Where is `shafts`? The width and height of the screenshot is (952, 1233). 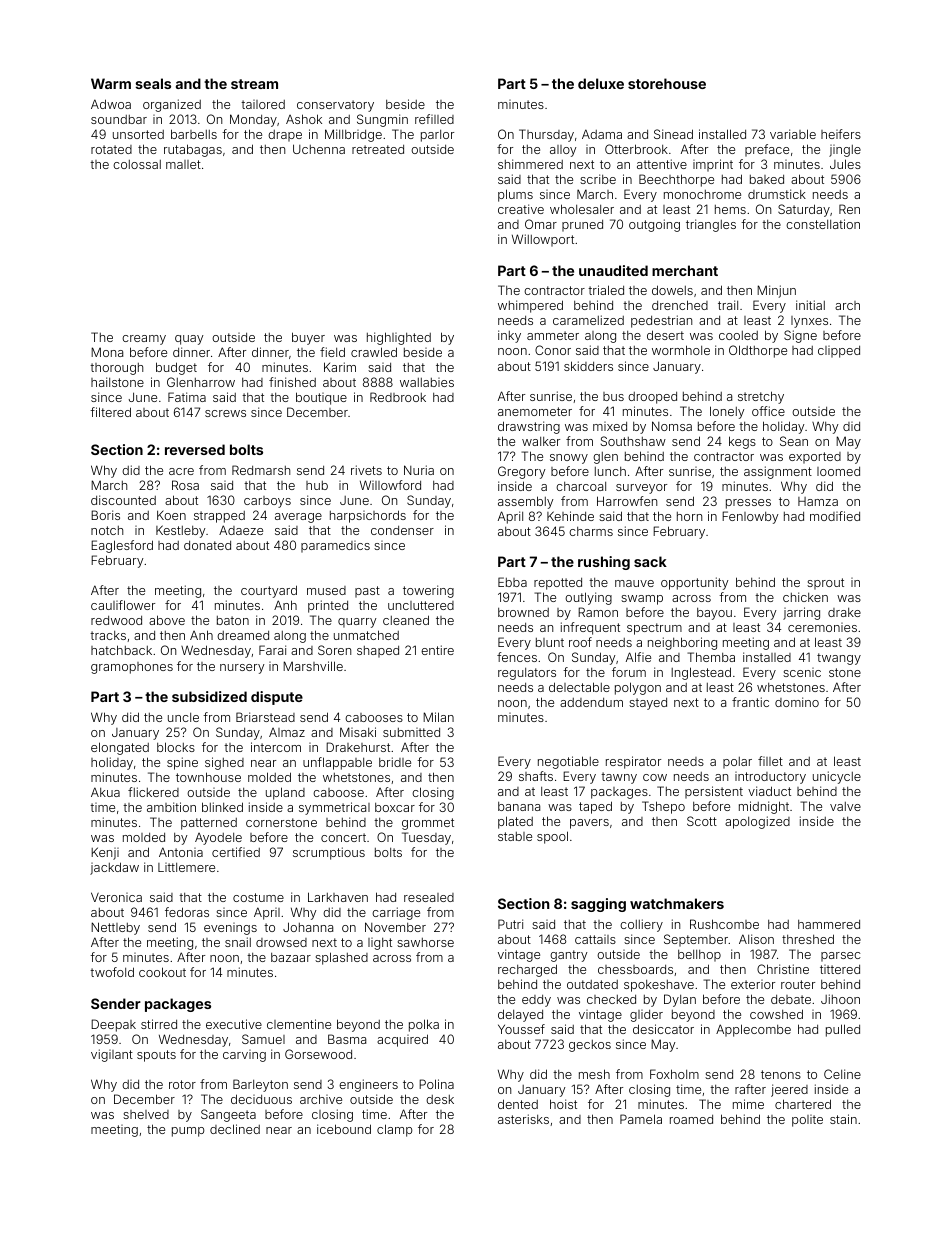 shafts is located at coordinates (536, 776).
